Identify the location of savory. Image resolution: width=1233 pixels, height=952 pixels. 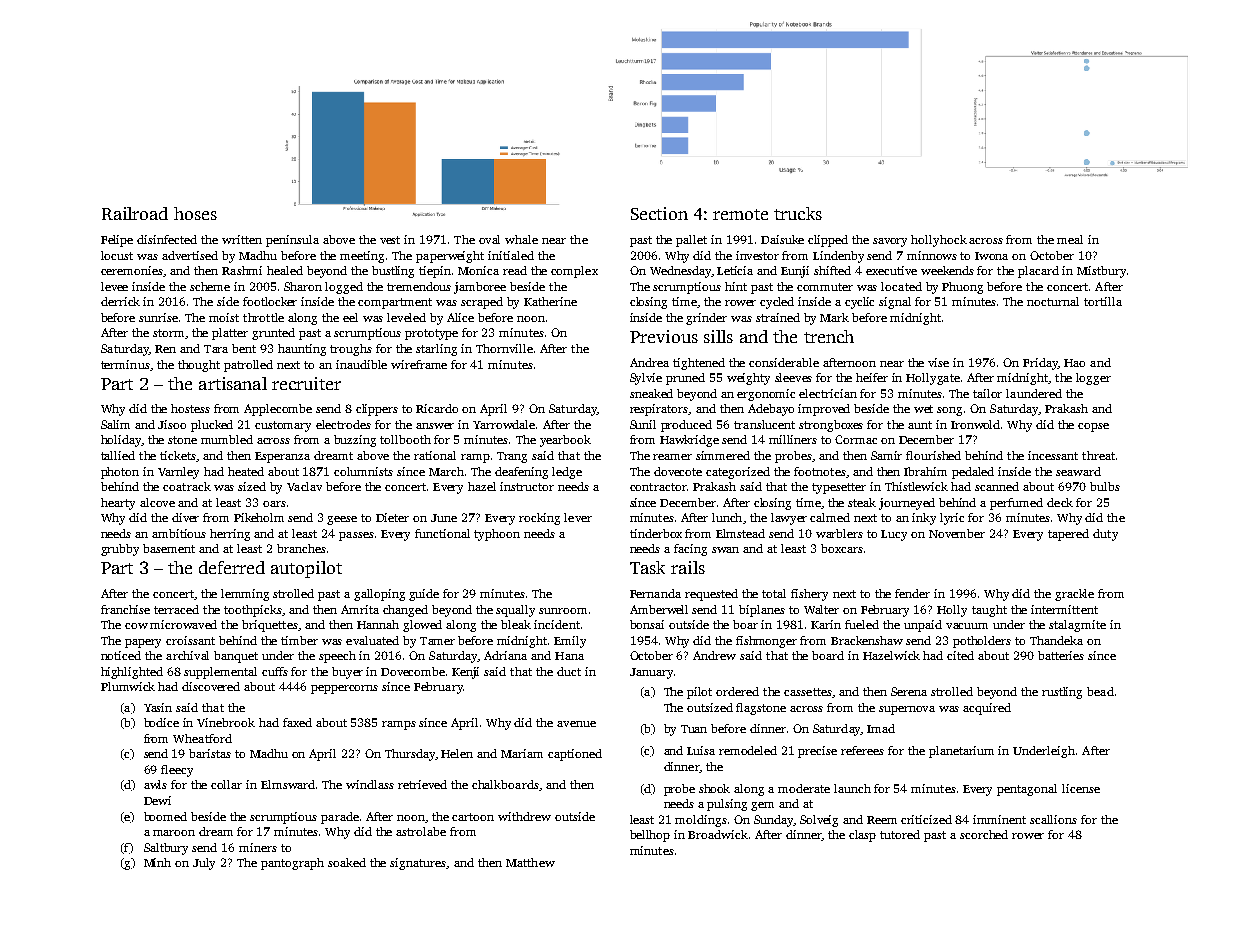
(890, 242).
